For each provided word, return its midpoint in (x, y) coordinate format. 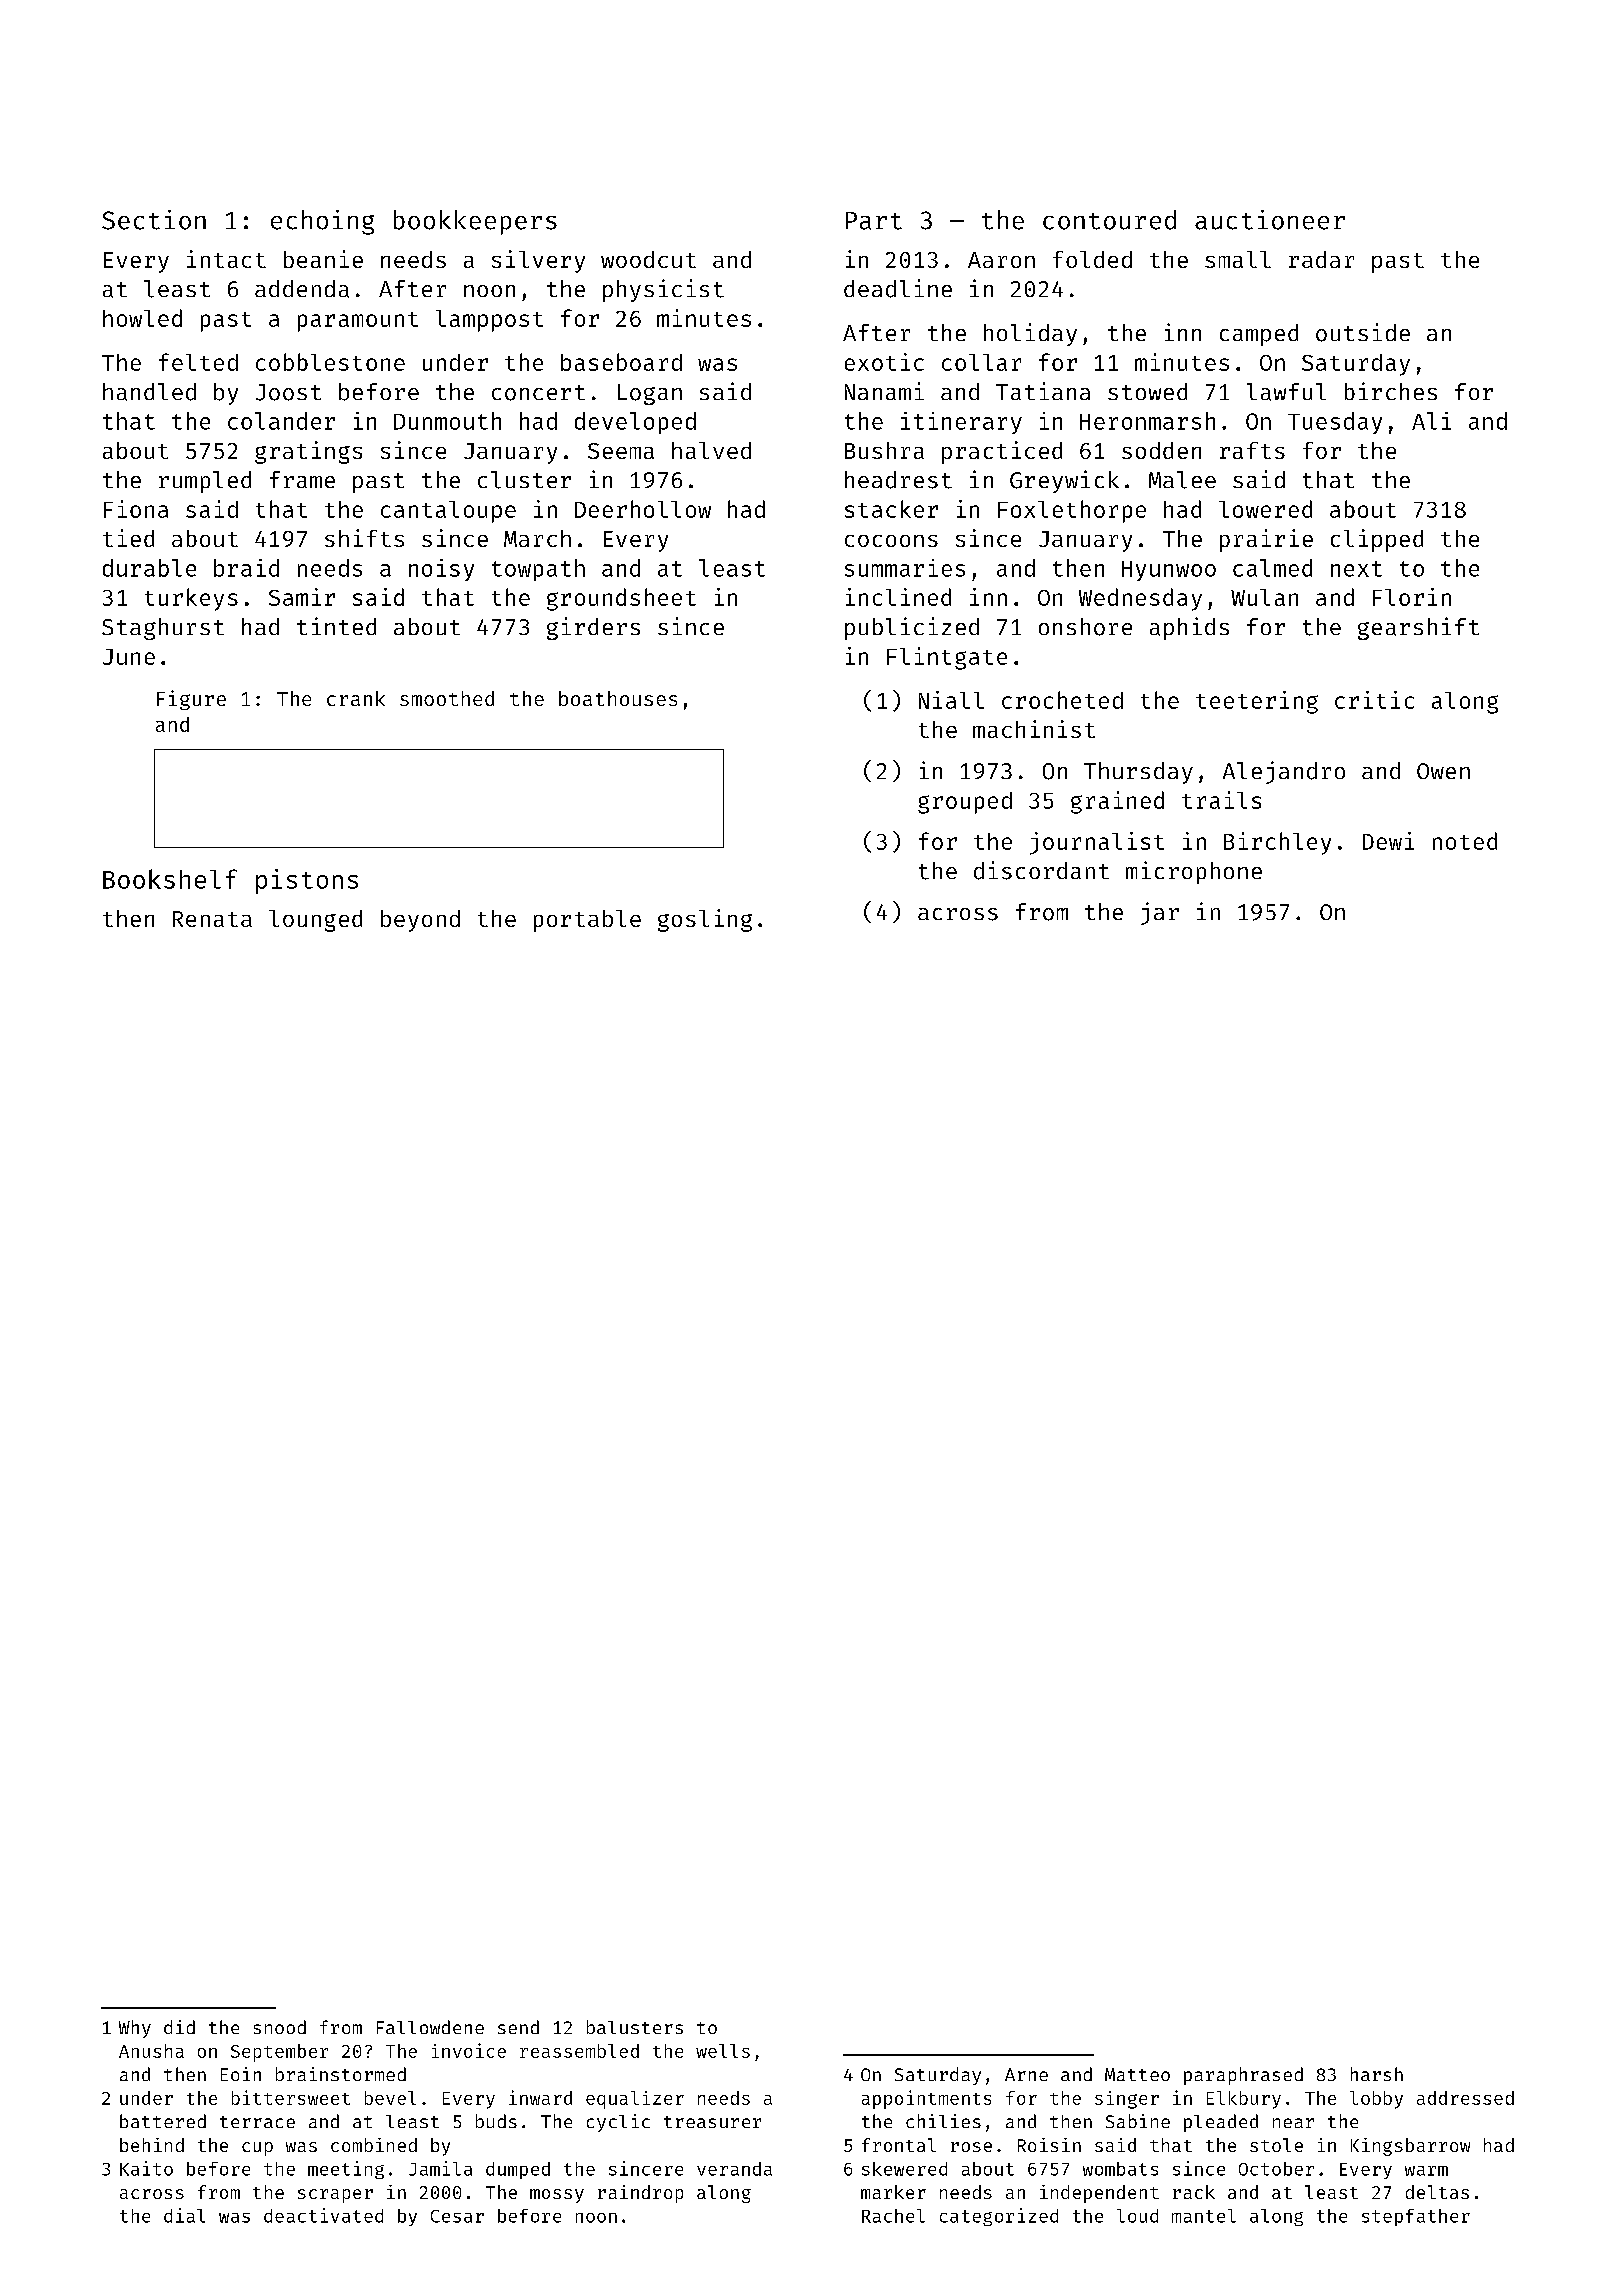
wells (723, 2051)
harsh (1377, 2074)
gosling (705, 920)
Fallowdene (430, 2027)
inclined (898, 597)
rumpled (205, 482)
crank (356, 698)
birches (1391, 391)
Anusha (151, 2051)
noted (1465, 841)
